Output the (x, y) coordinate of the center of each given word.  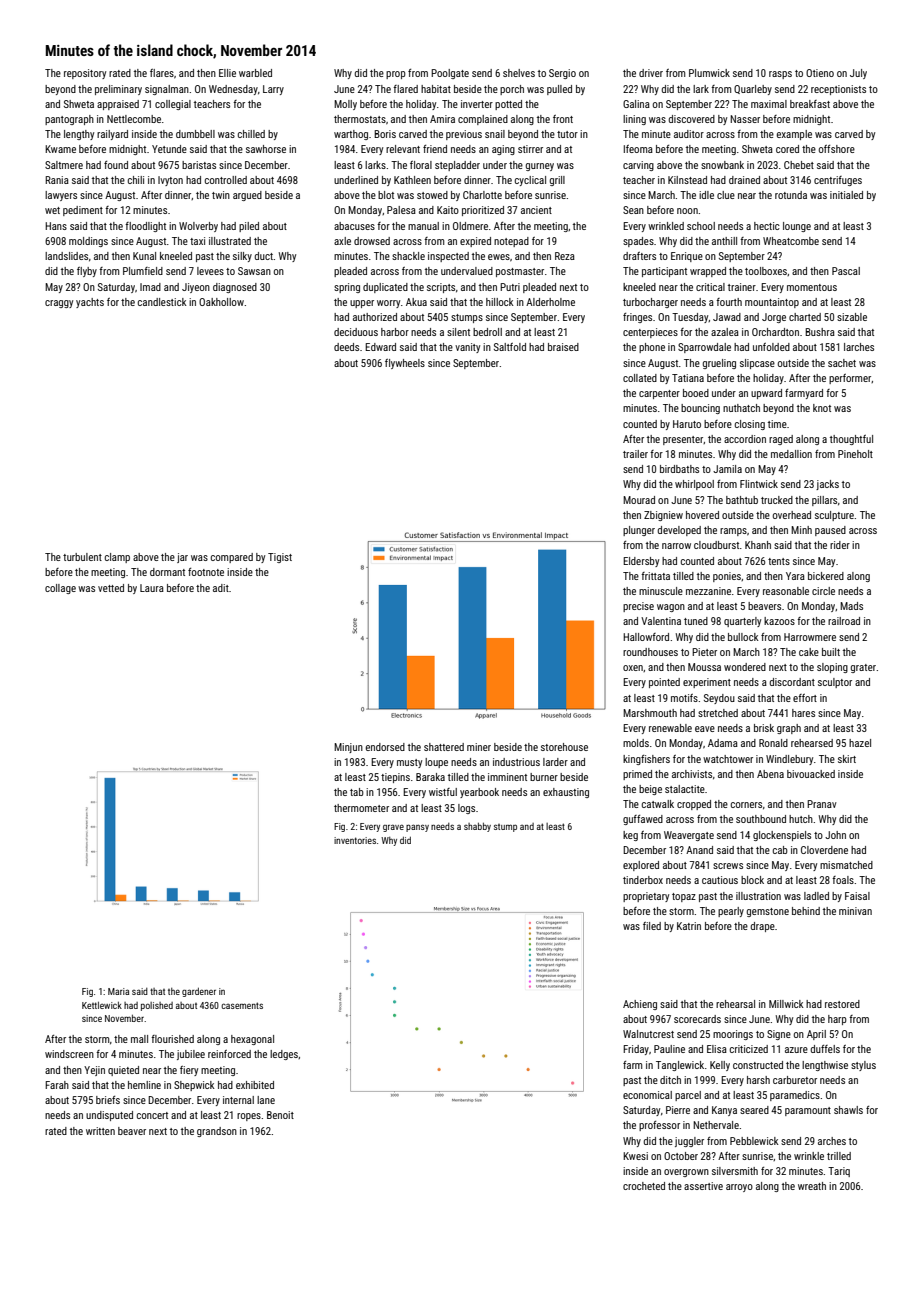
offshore (837, 149)
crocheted (644, 1186)
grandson (217, 1132)
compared (232, 558)
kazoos (779, 621)
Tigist (280, 558)
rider (840, 545)
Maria (118, 991)
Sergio (562, 74)
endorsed (385, 747)
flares (162, 73)
